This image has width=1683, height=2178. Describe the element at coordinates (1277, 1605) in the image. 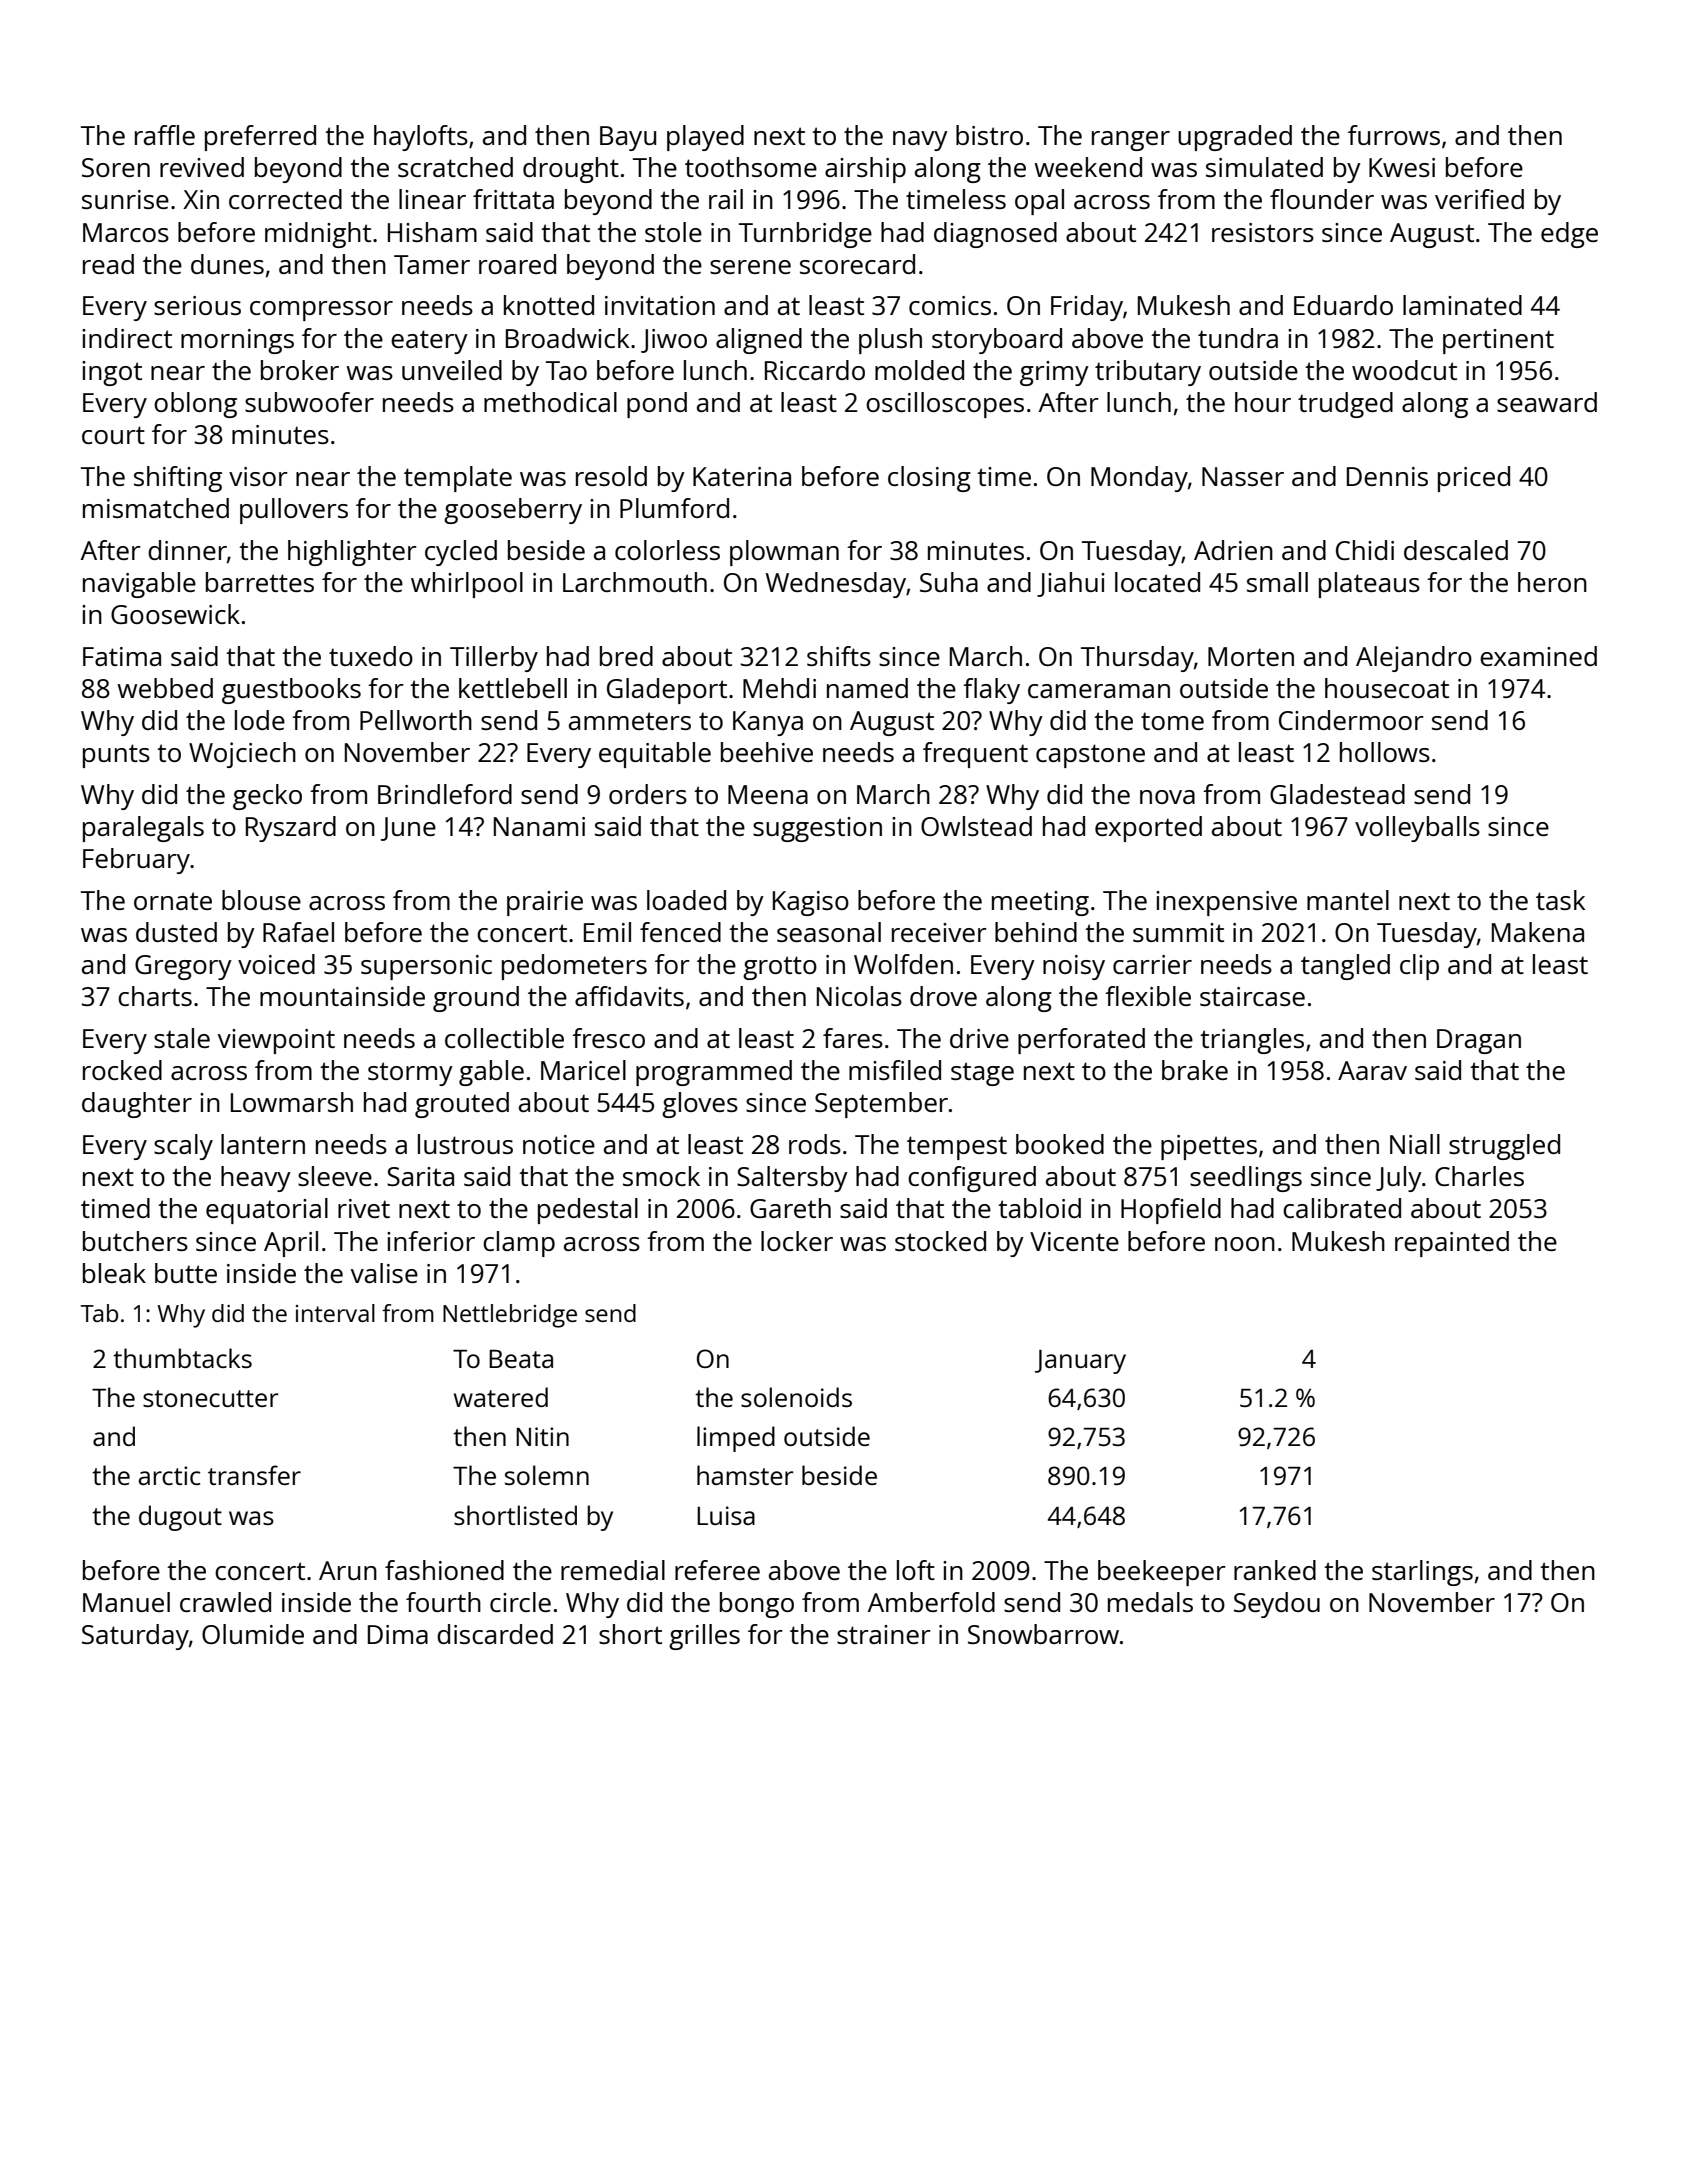

I see `Seydou` at that location.
